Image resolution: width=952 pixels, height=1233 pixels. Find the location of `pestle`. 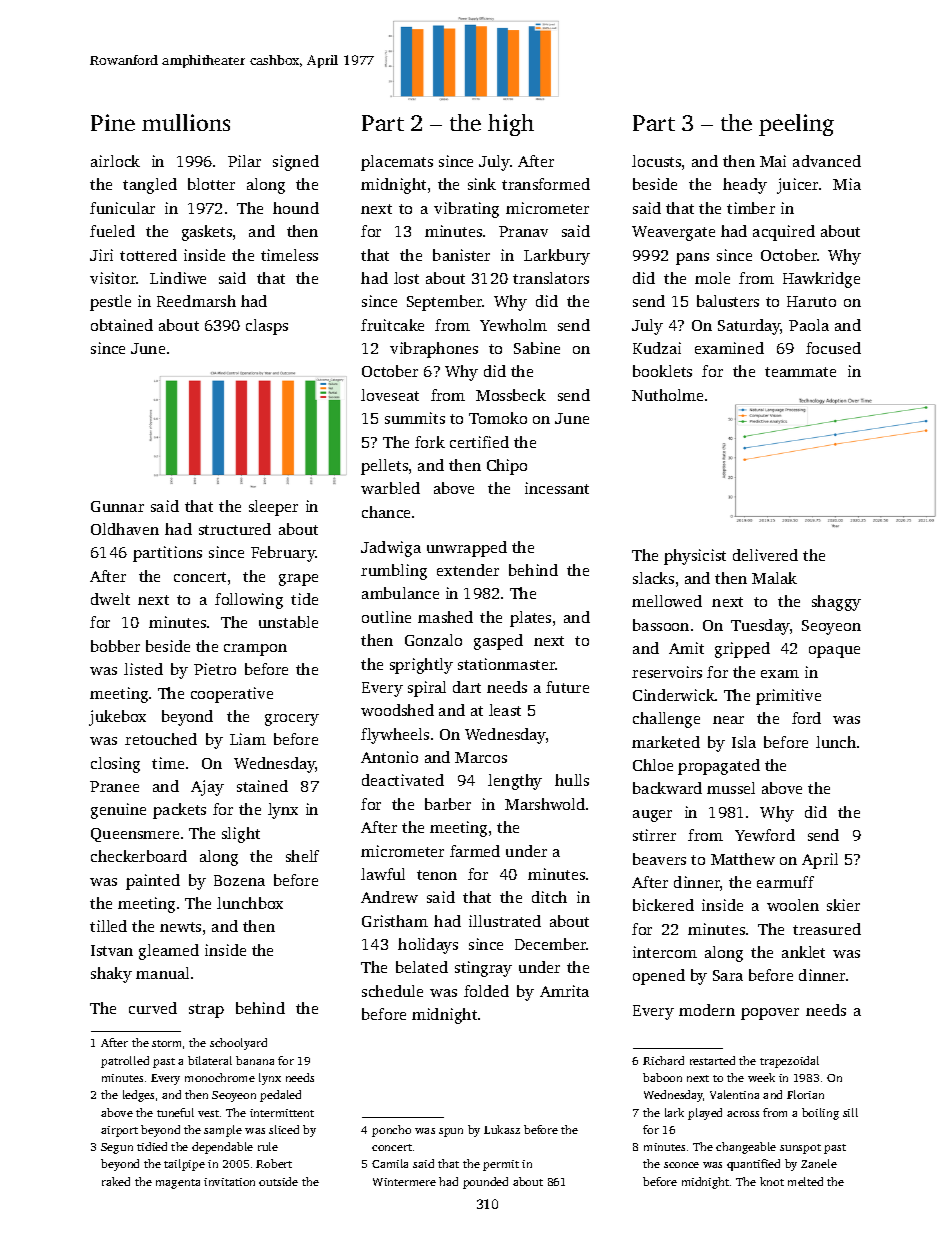

pestle is located at coordinates (110, 303).
